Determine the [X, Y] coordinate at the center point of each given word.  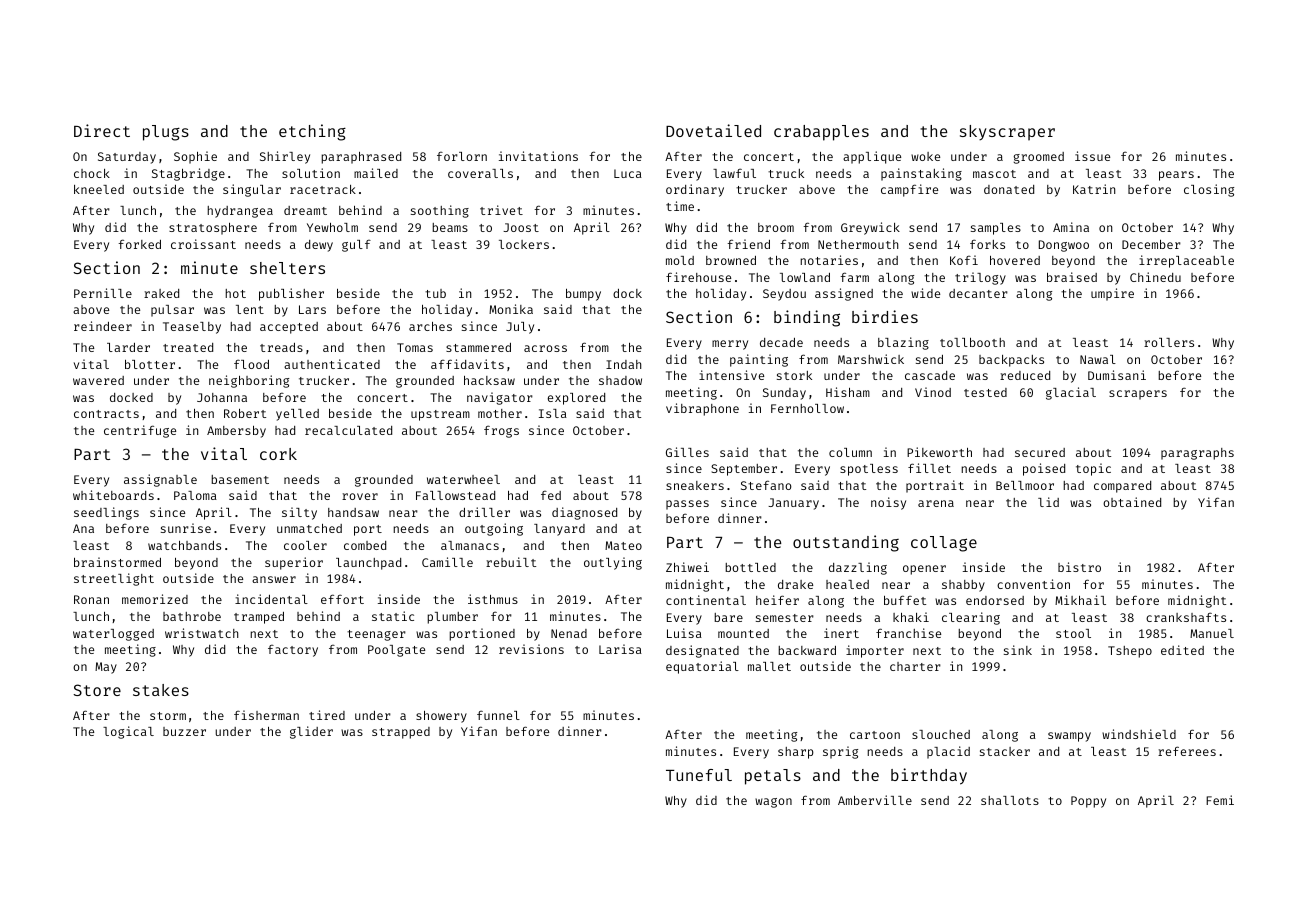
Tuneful [699, 775]
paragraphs [1197, 454]
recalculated [348, 430]
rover [360, 496]
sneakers [695, 485]
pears [1176, 176]
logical [128, 732]
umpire [1112, 294]
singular [252, 190]
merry [730, 345]
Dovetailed [713, 130]
